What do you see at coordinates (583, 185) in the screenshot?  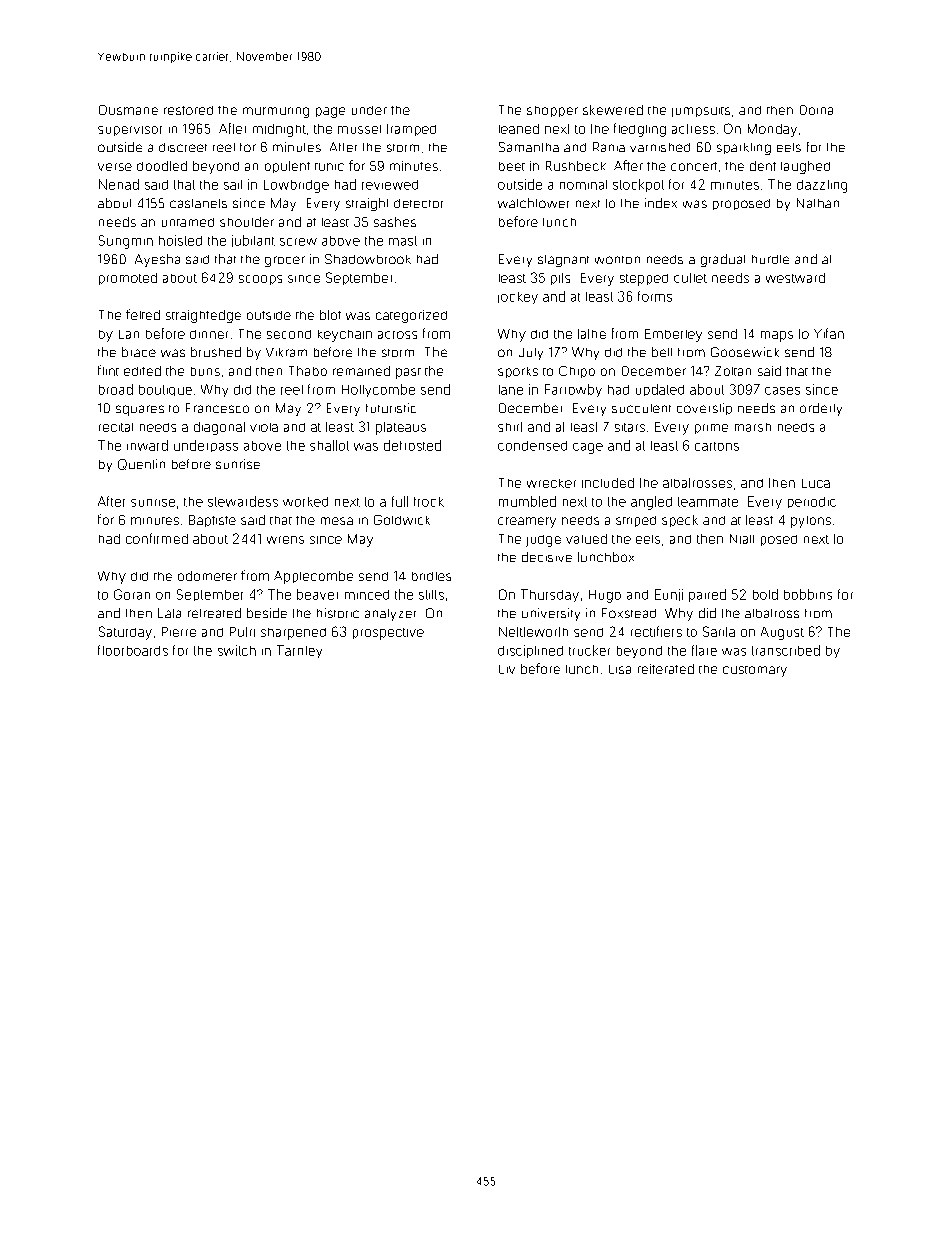 I see `nominal` at bounding box center [583, 185].
